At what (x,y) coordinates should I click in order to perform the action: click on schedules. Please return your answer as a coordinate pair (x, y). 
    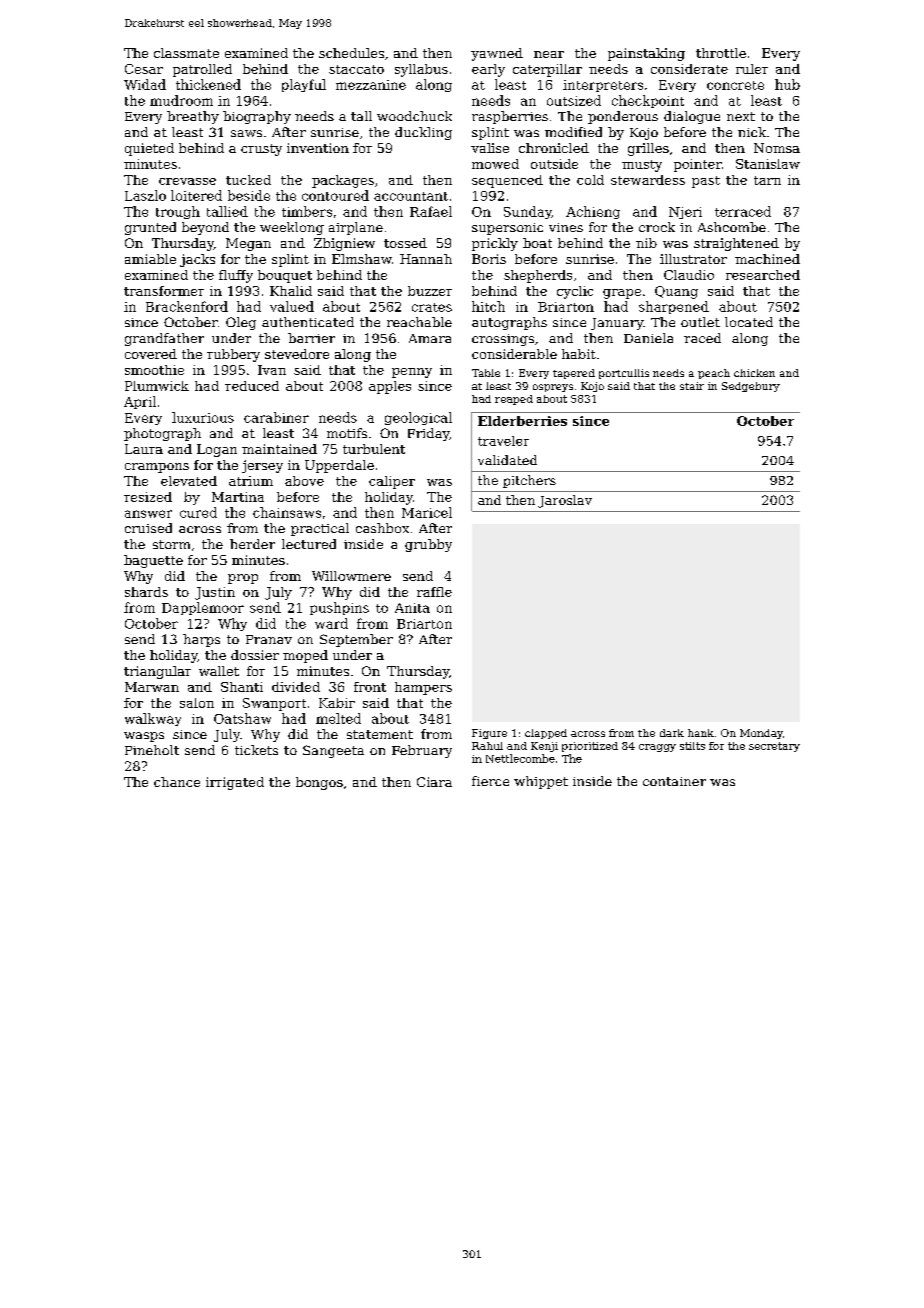
    Looking at the image, I should click on (351, 53).
